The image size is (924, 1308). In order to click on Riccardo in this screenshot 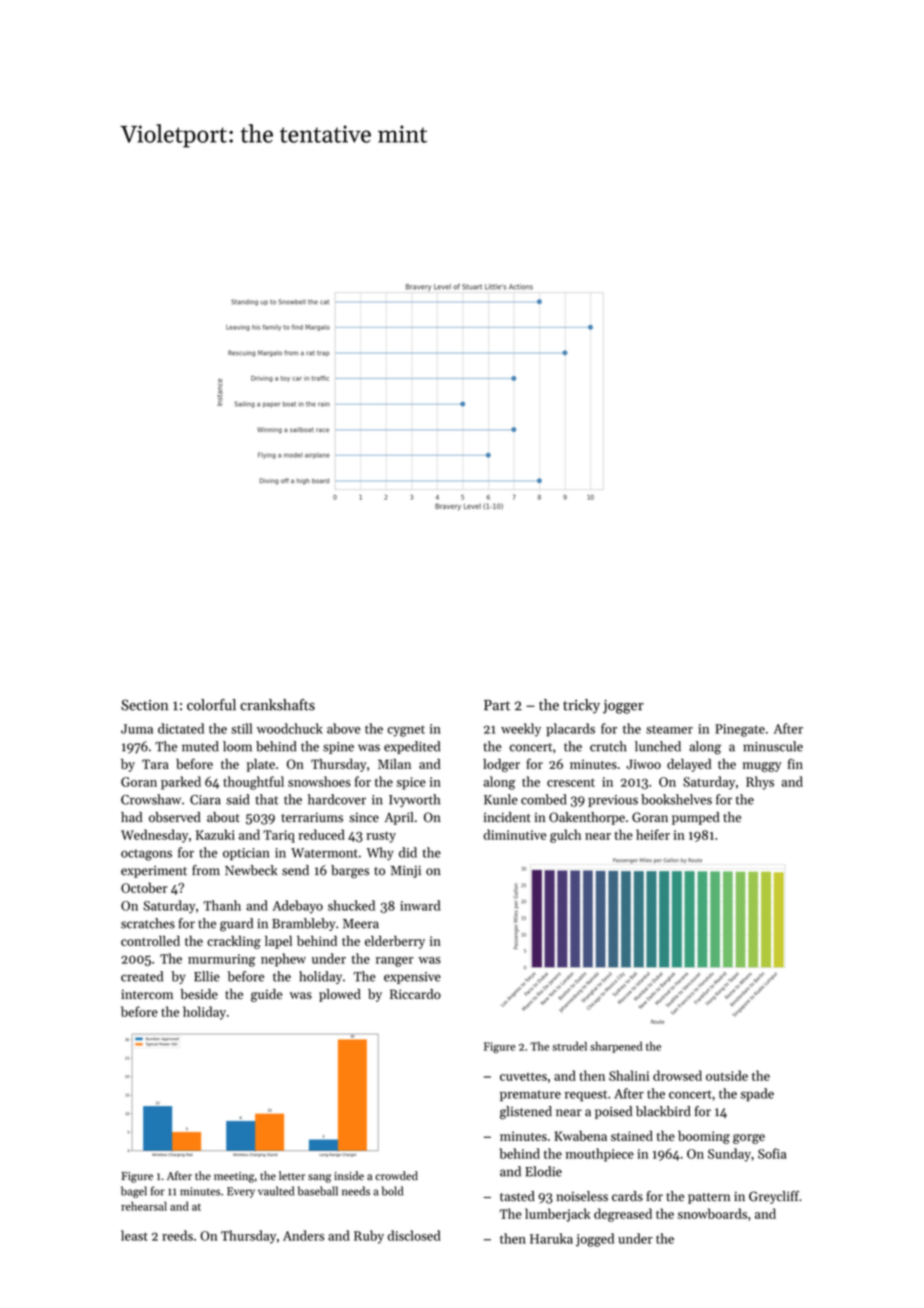, I will do `click(415, 994)`.
